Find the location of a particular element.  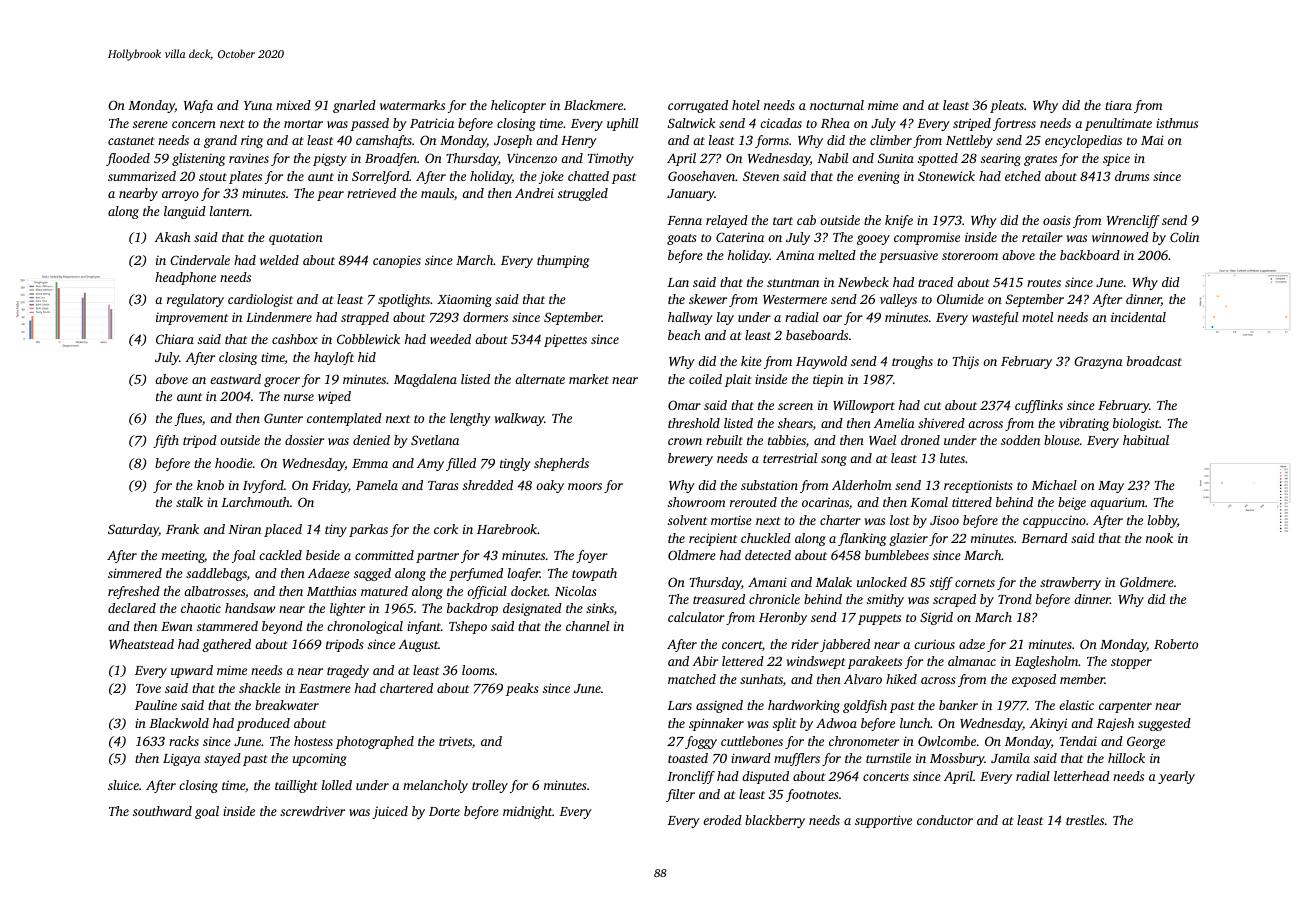

serene is located at coordinates (150, 124).
